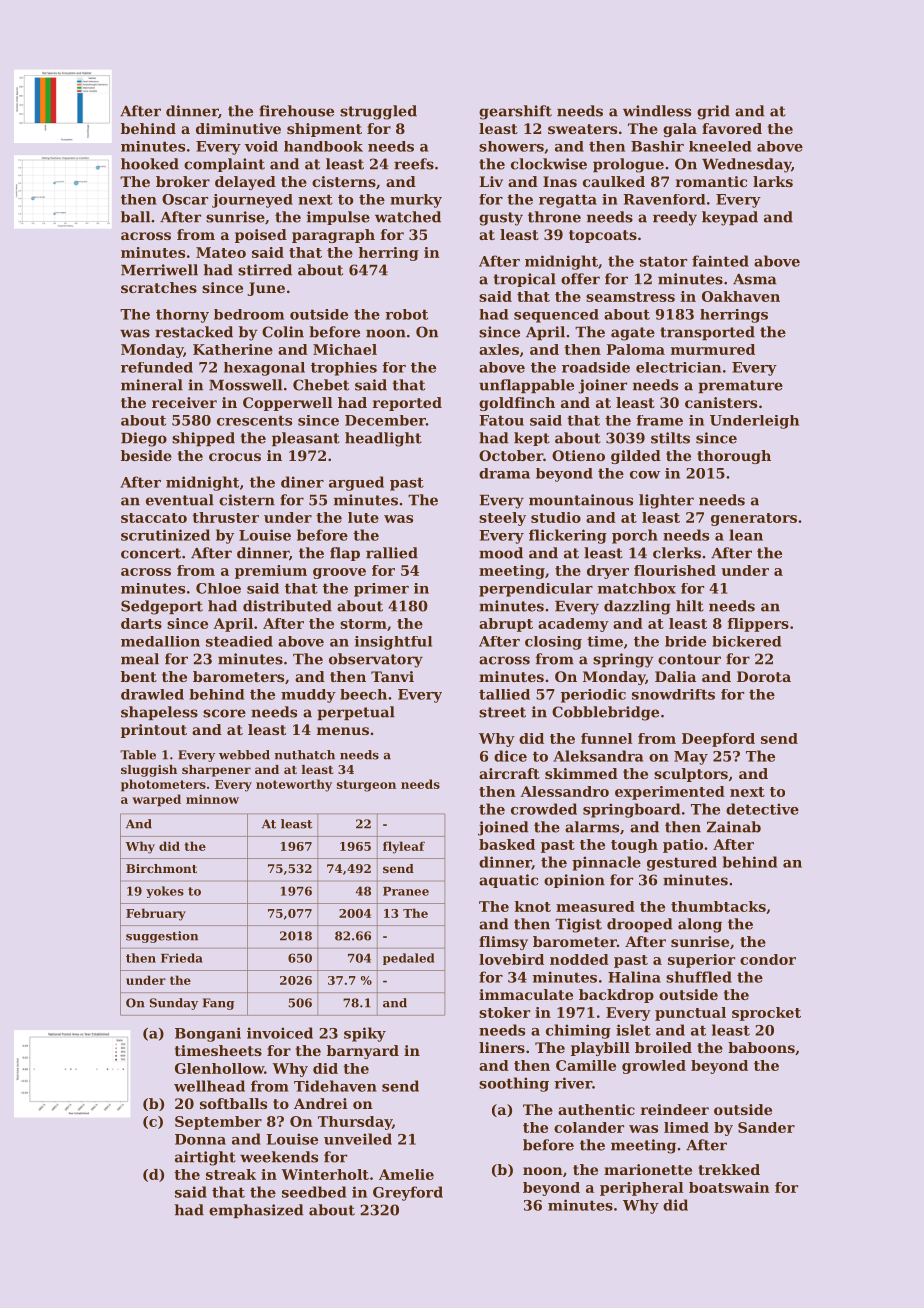 Image resolution: width=924 pixels, height=1308 pixels. I want to click on crescents, so click(254, 420).
